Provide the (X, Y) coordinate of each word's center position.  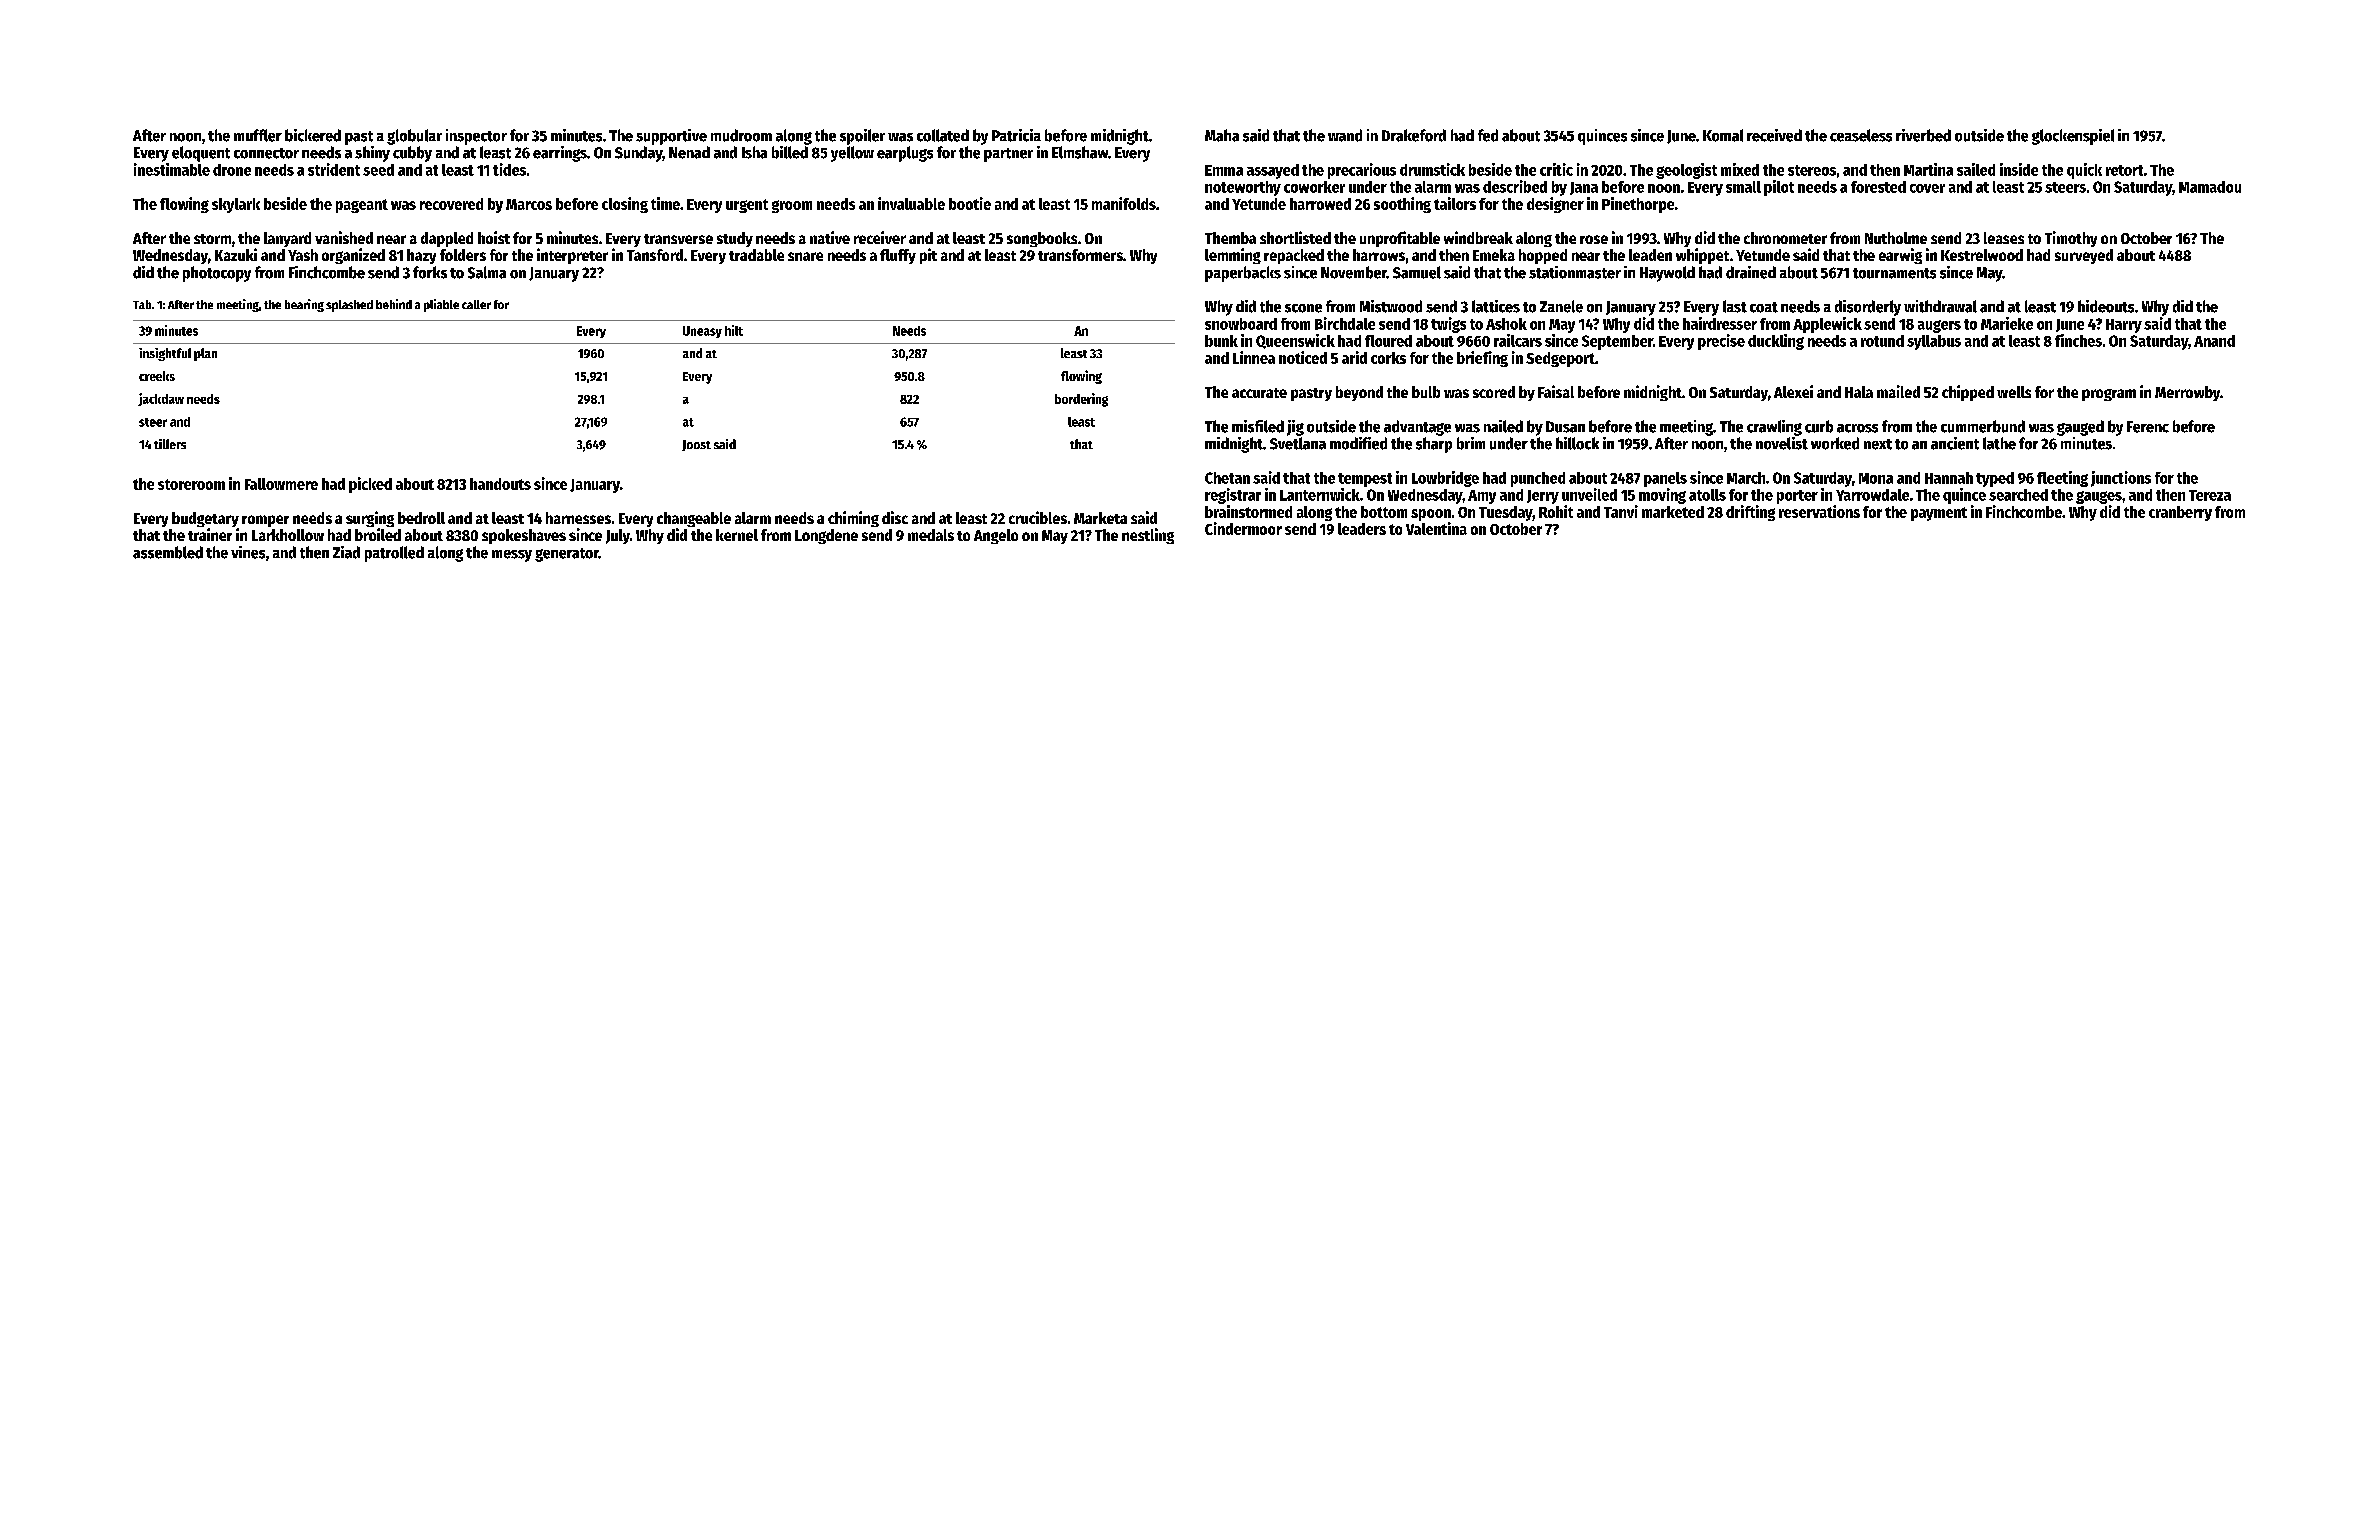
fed (1488, 135)
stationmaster (1575, 272)
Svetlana (1298, 443)
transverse (678, 239)
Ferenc (2148, 427)
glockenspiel (2073, 137)
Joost (696, 445)
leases (2004, 238)
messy (512, 556)
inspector (476, 137)
